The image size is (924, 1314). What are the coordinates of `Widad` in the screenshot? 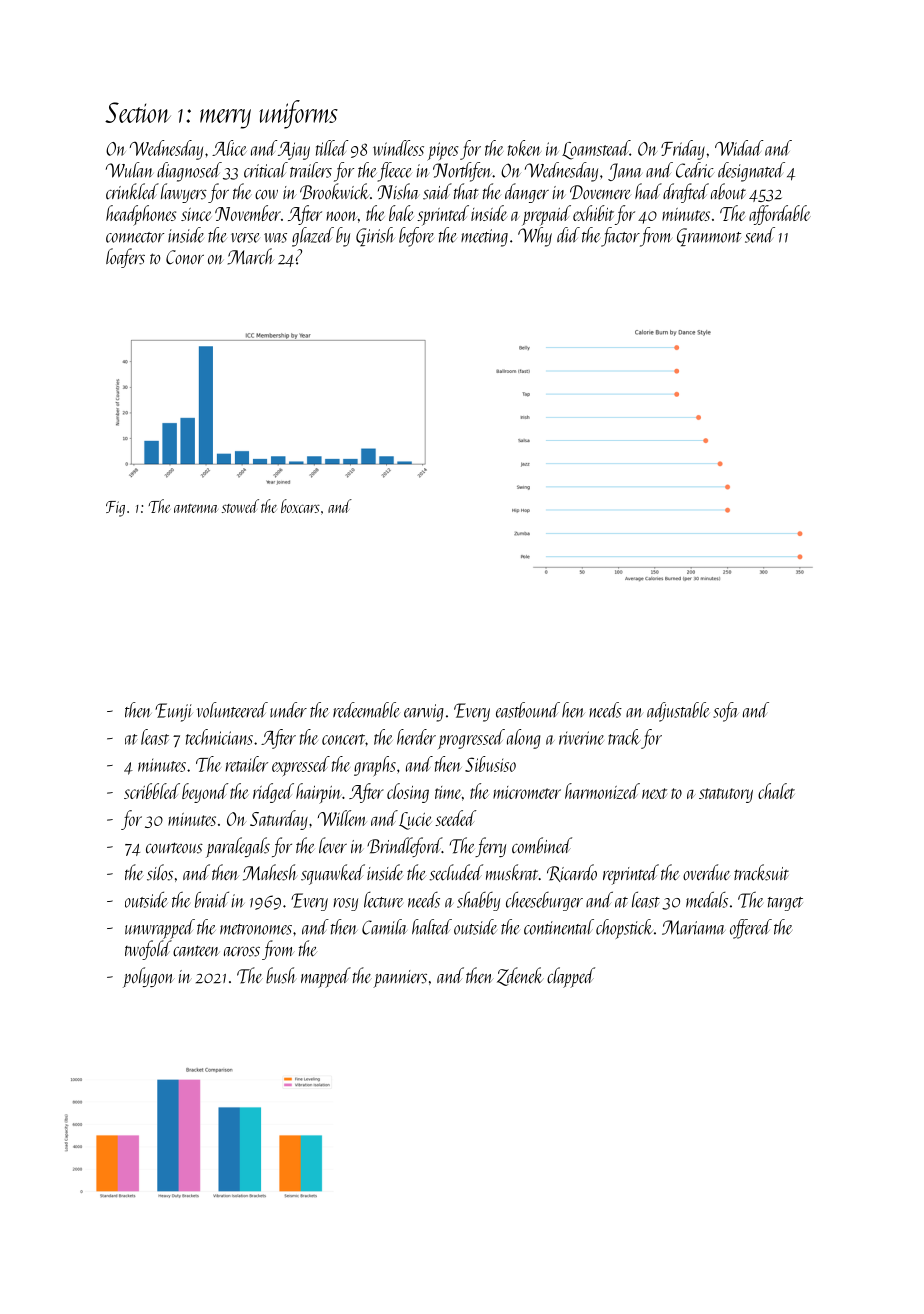 It's located at (739, 148).
